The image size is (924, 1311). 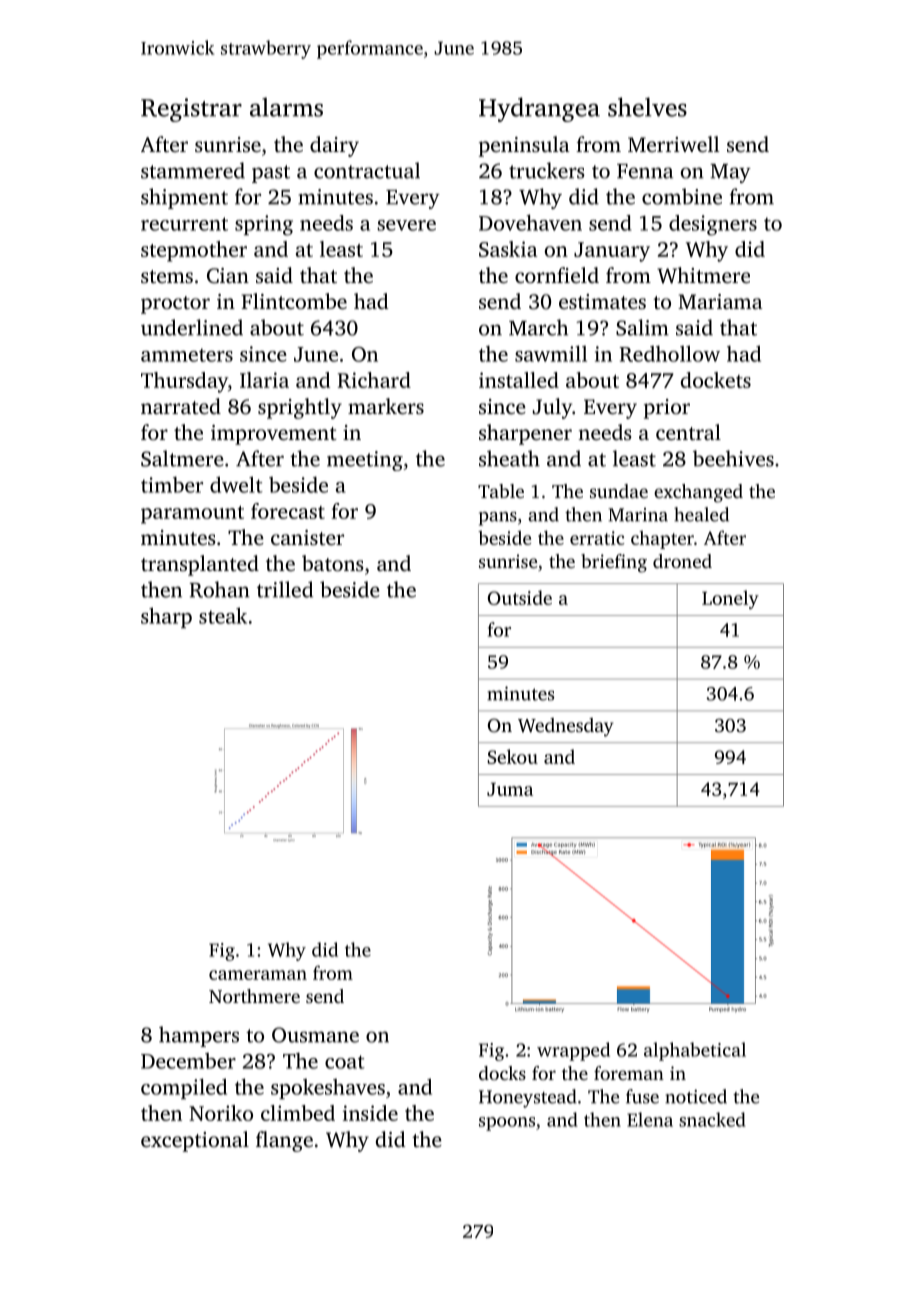 I want to click on snacked, so click(x=712, y=1119).
